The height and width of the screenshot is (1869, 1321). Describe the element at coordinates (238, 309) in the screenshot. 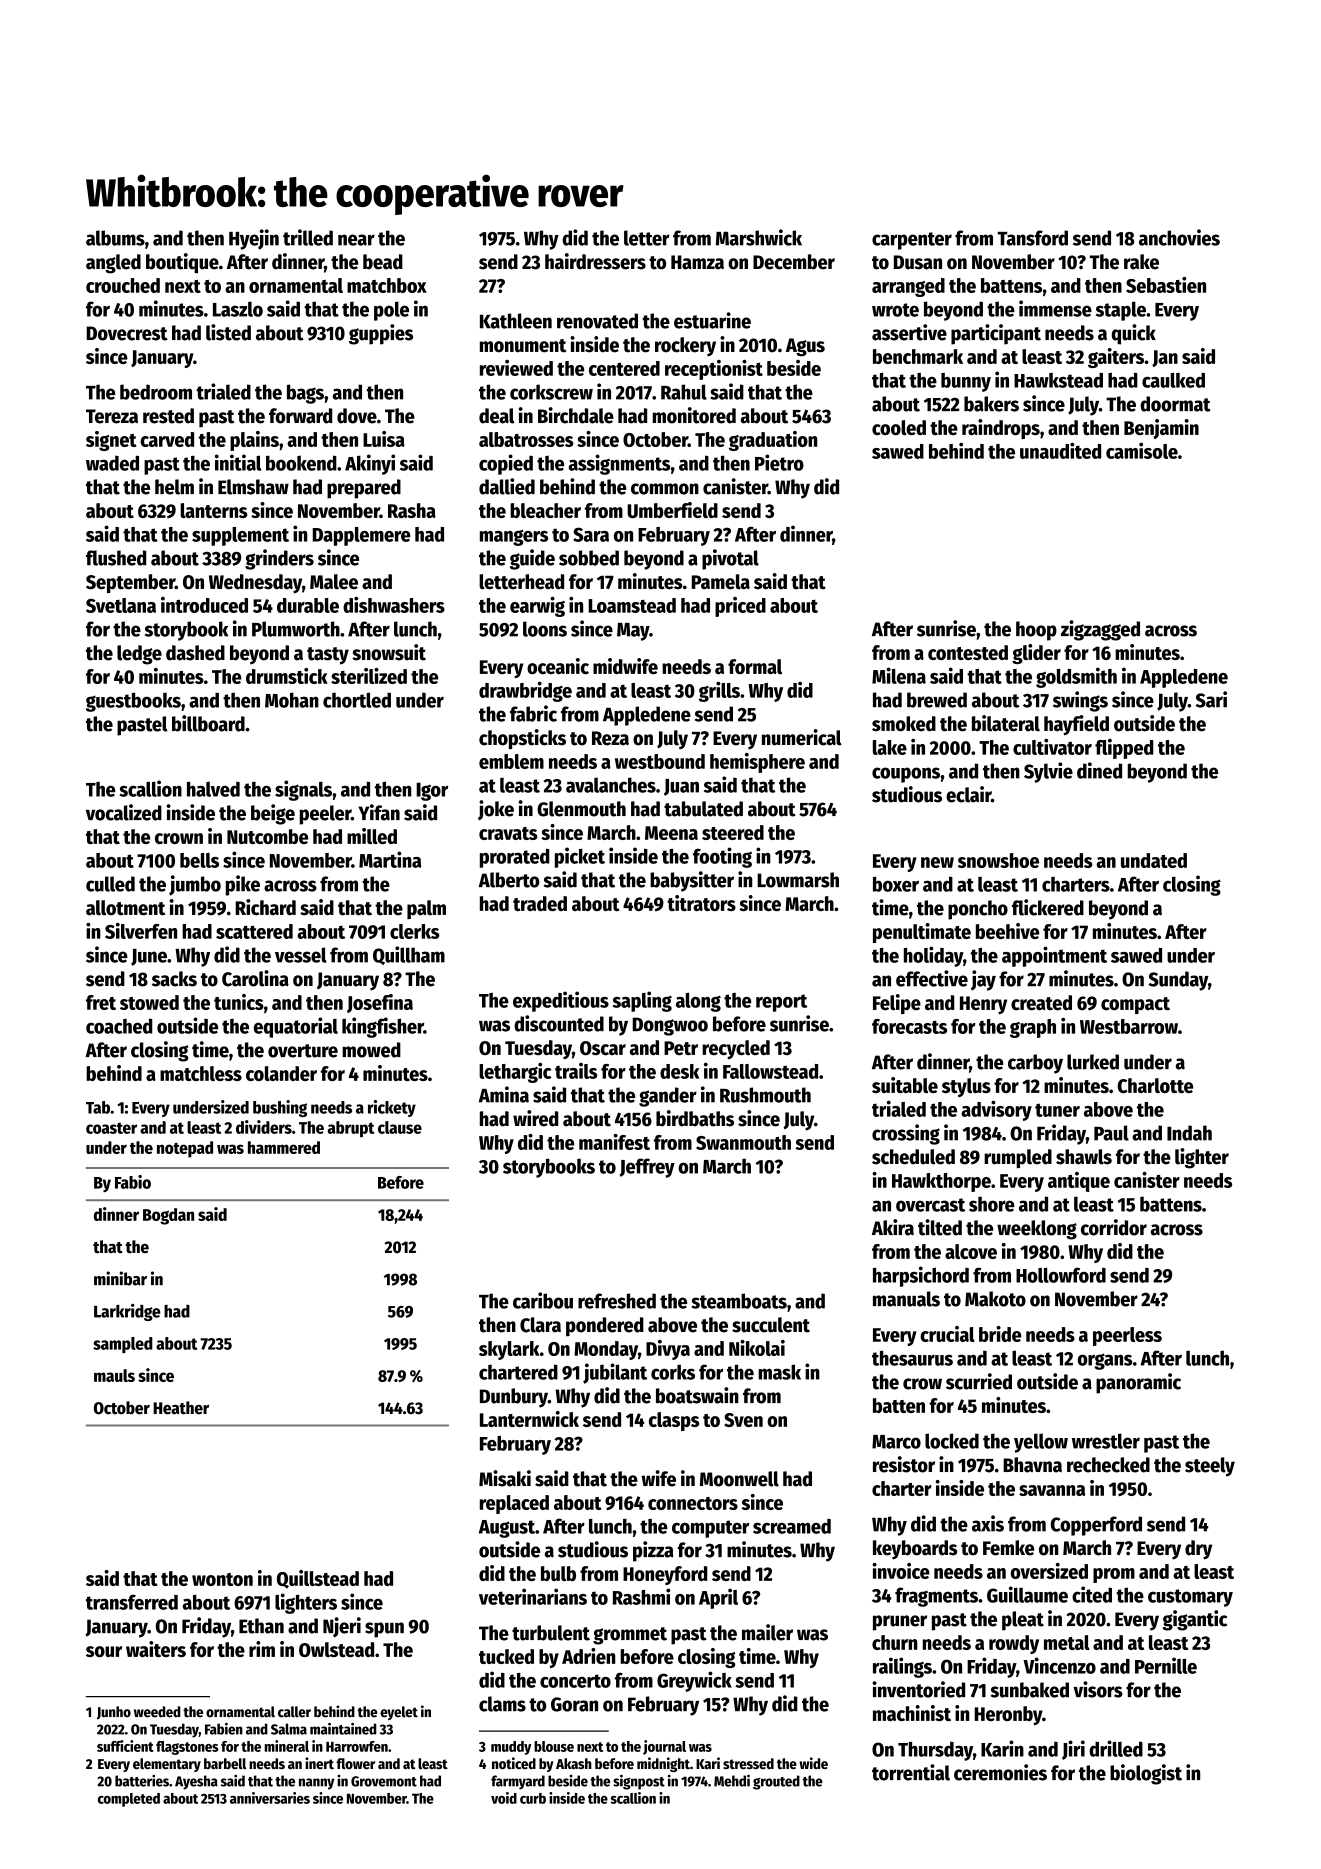

I see `Laszlo` at that location.
